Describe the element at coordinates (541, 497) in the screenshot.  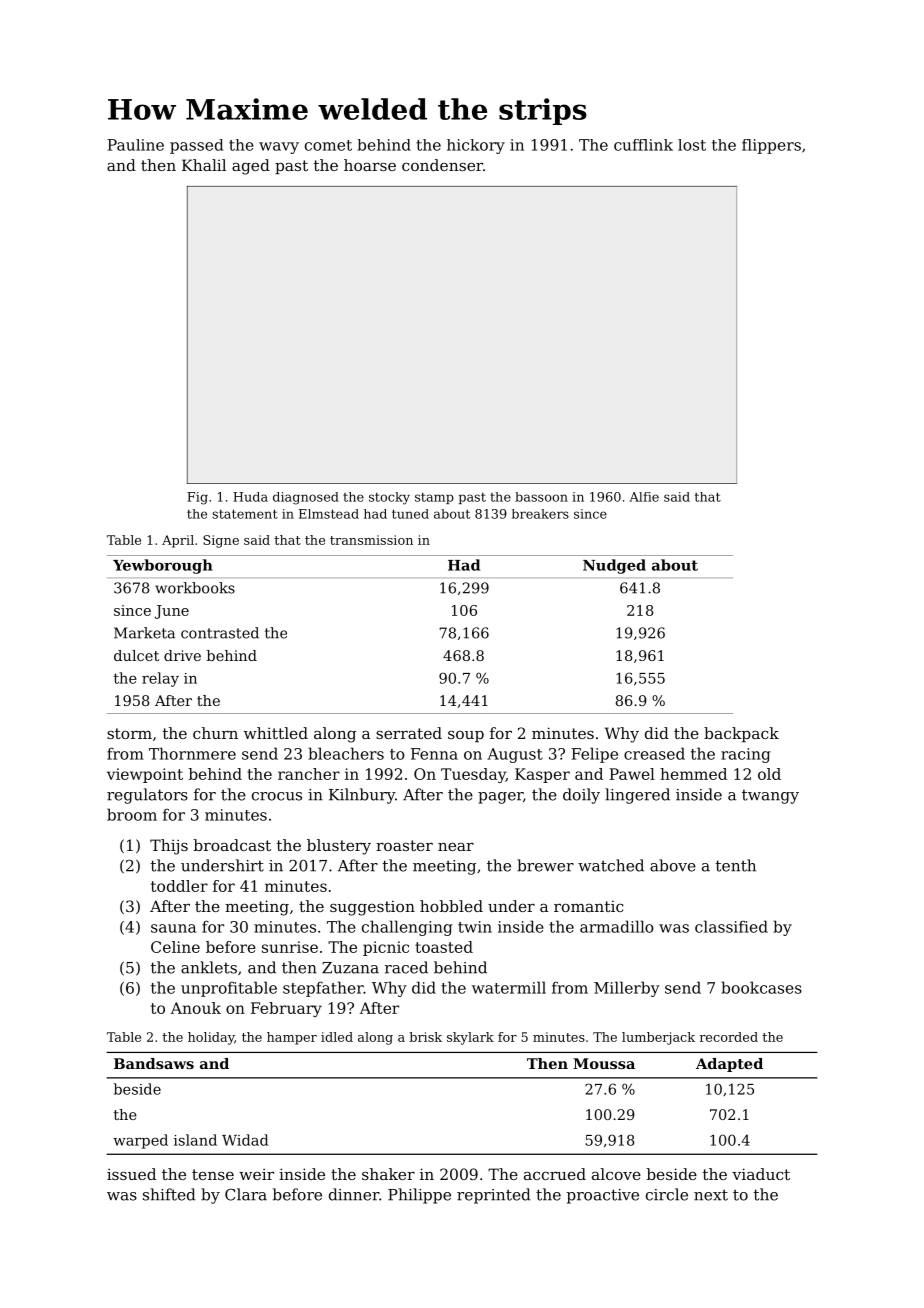
I see `bassoon` at that location.
